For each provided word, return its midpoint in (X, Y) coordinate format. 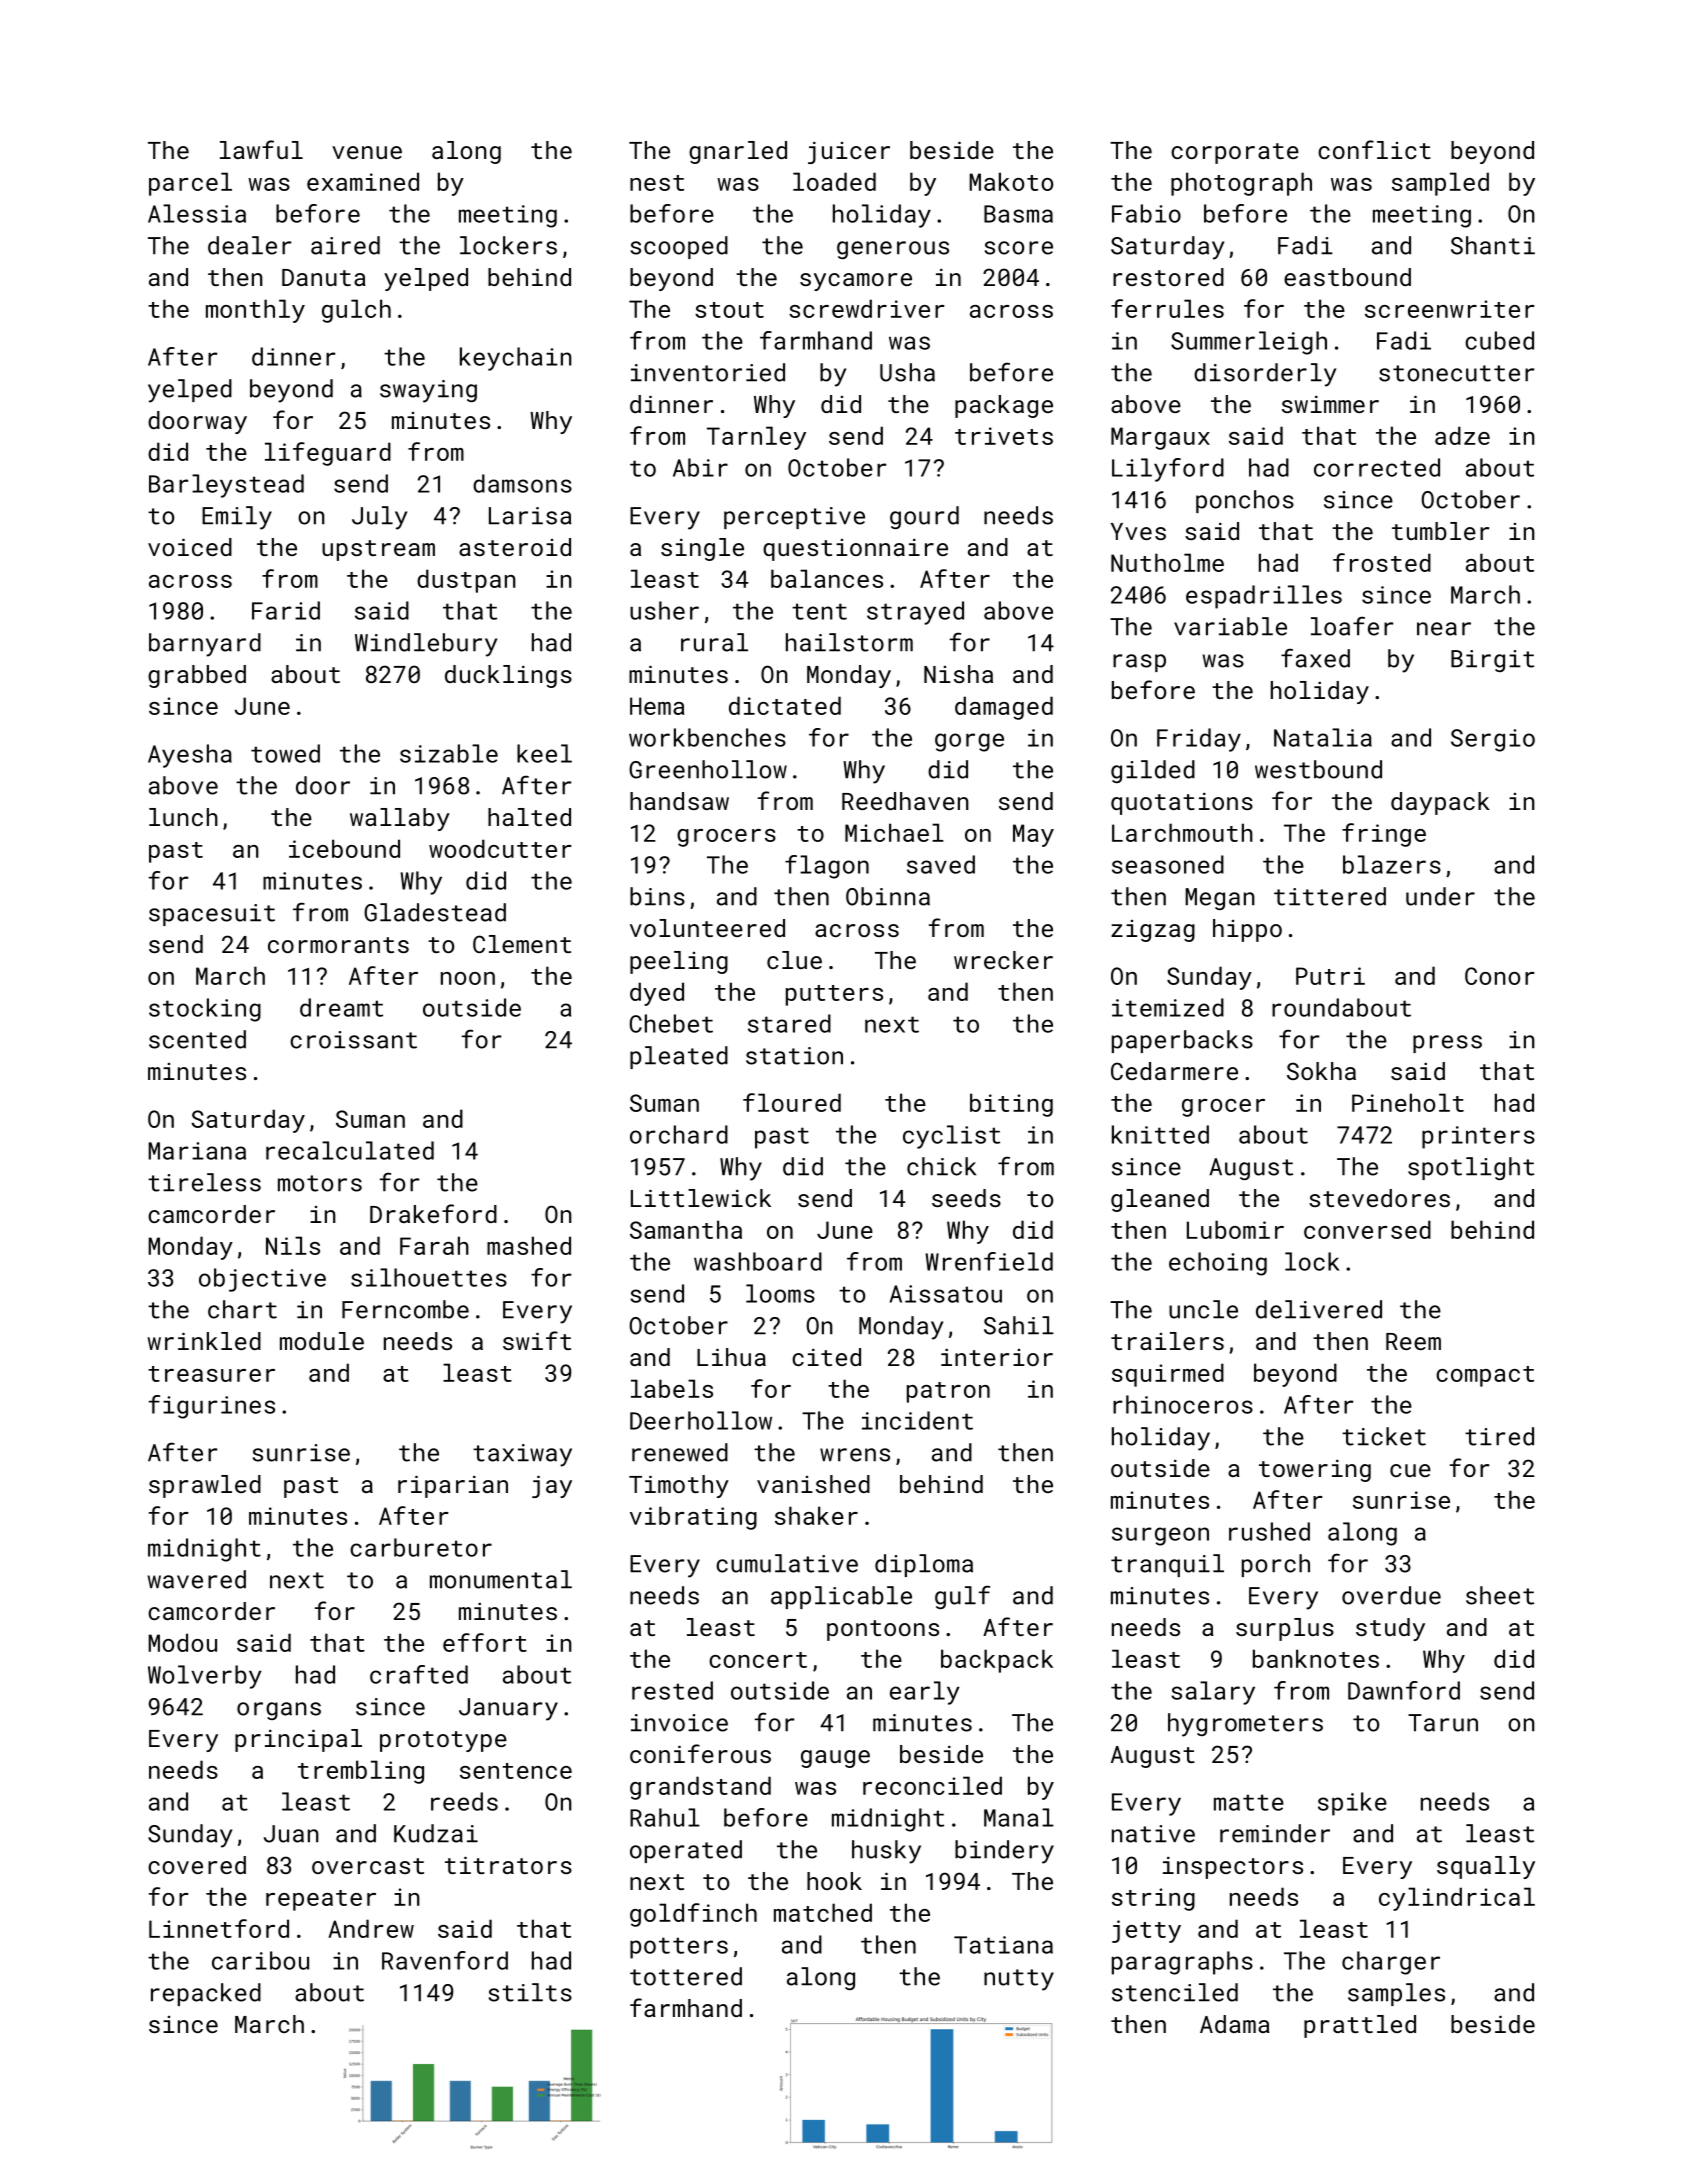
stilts (530, 1992)
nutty (1019, 1980)
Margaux (1160, 438)
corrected (1377, 467)
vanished (813, 1484)
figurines (212, 1407)
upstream (378, 550)
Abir (700, 467)
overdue (1391, 1595)
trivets (1004, 436)
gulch (356, 311)
